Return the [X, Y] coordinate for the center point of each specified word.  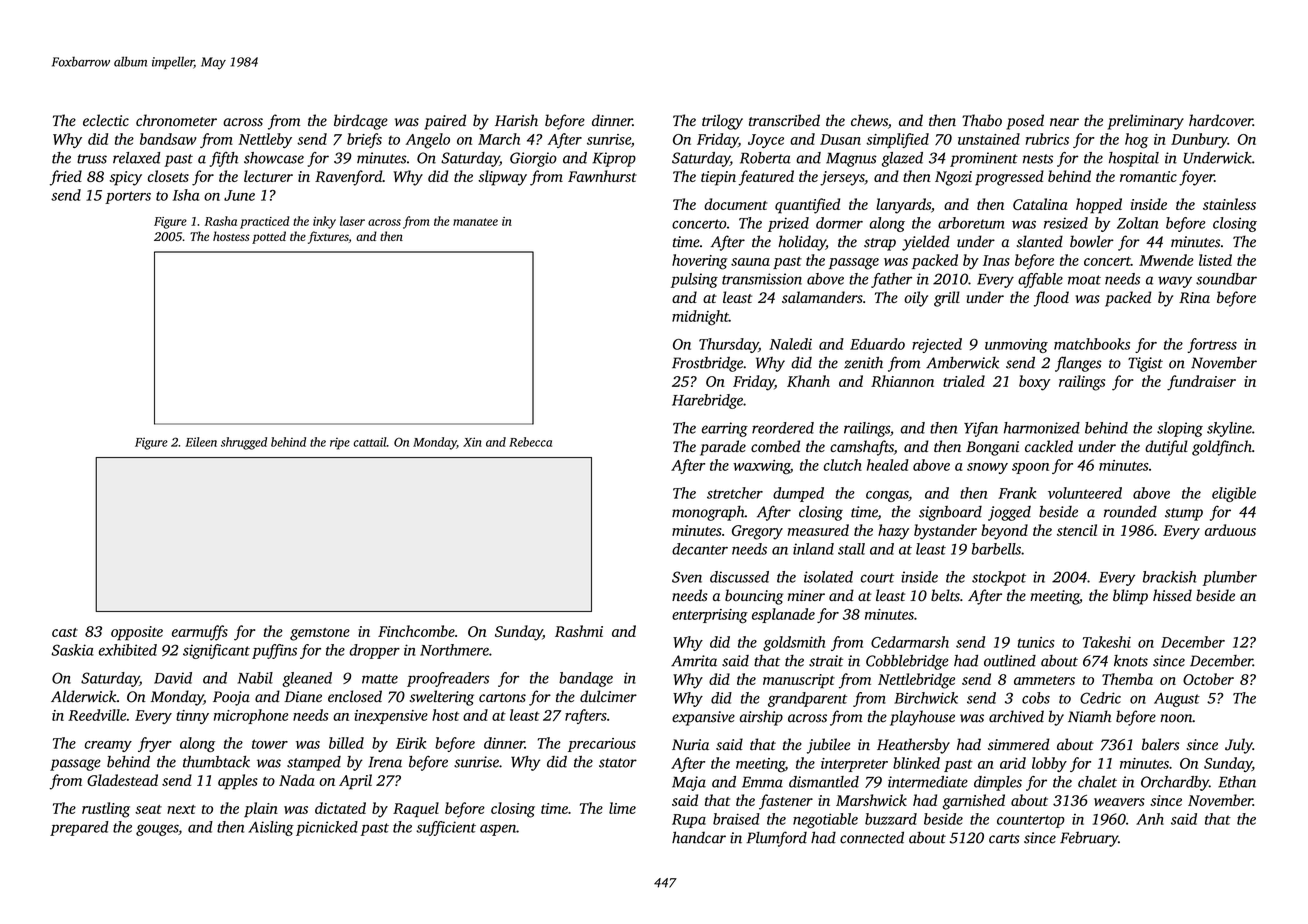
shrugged [244, 443]
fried [66, 178]
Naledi [790, 344]
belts [945, 595]
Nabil [255, 678]
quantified [807, 206]
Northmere [454, 650]
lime [622, 808]
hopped [1099, 206]
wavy [1175, 282]
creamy [108, 746]
